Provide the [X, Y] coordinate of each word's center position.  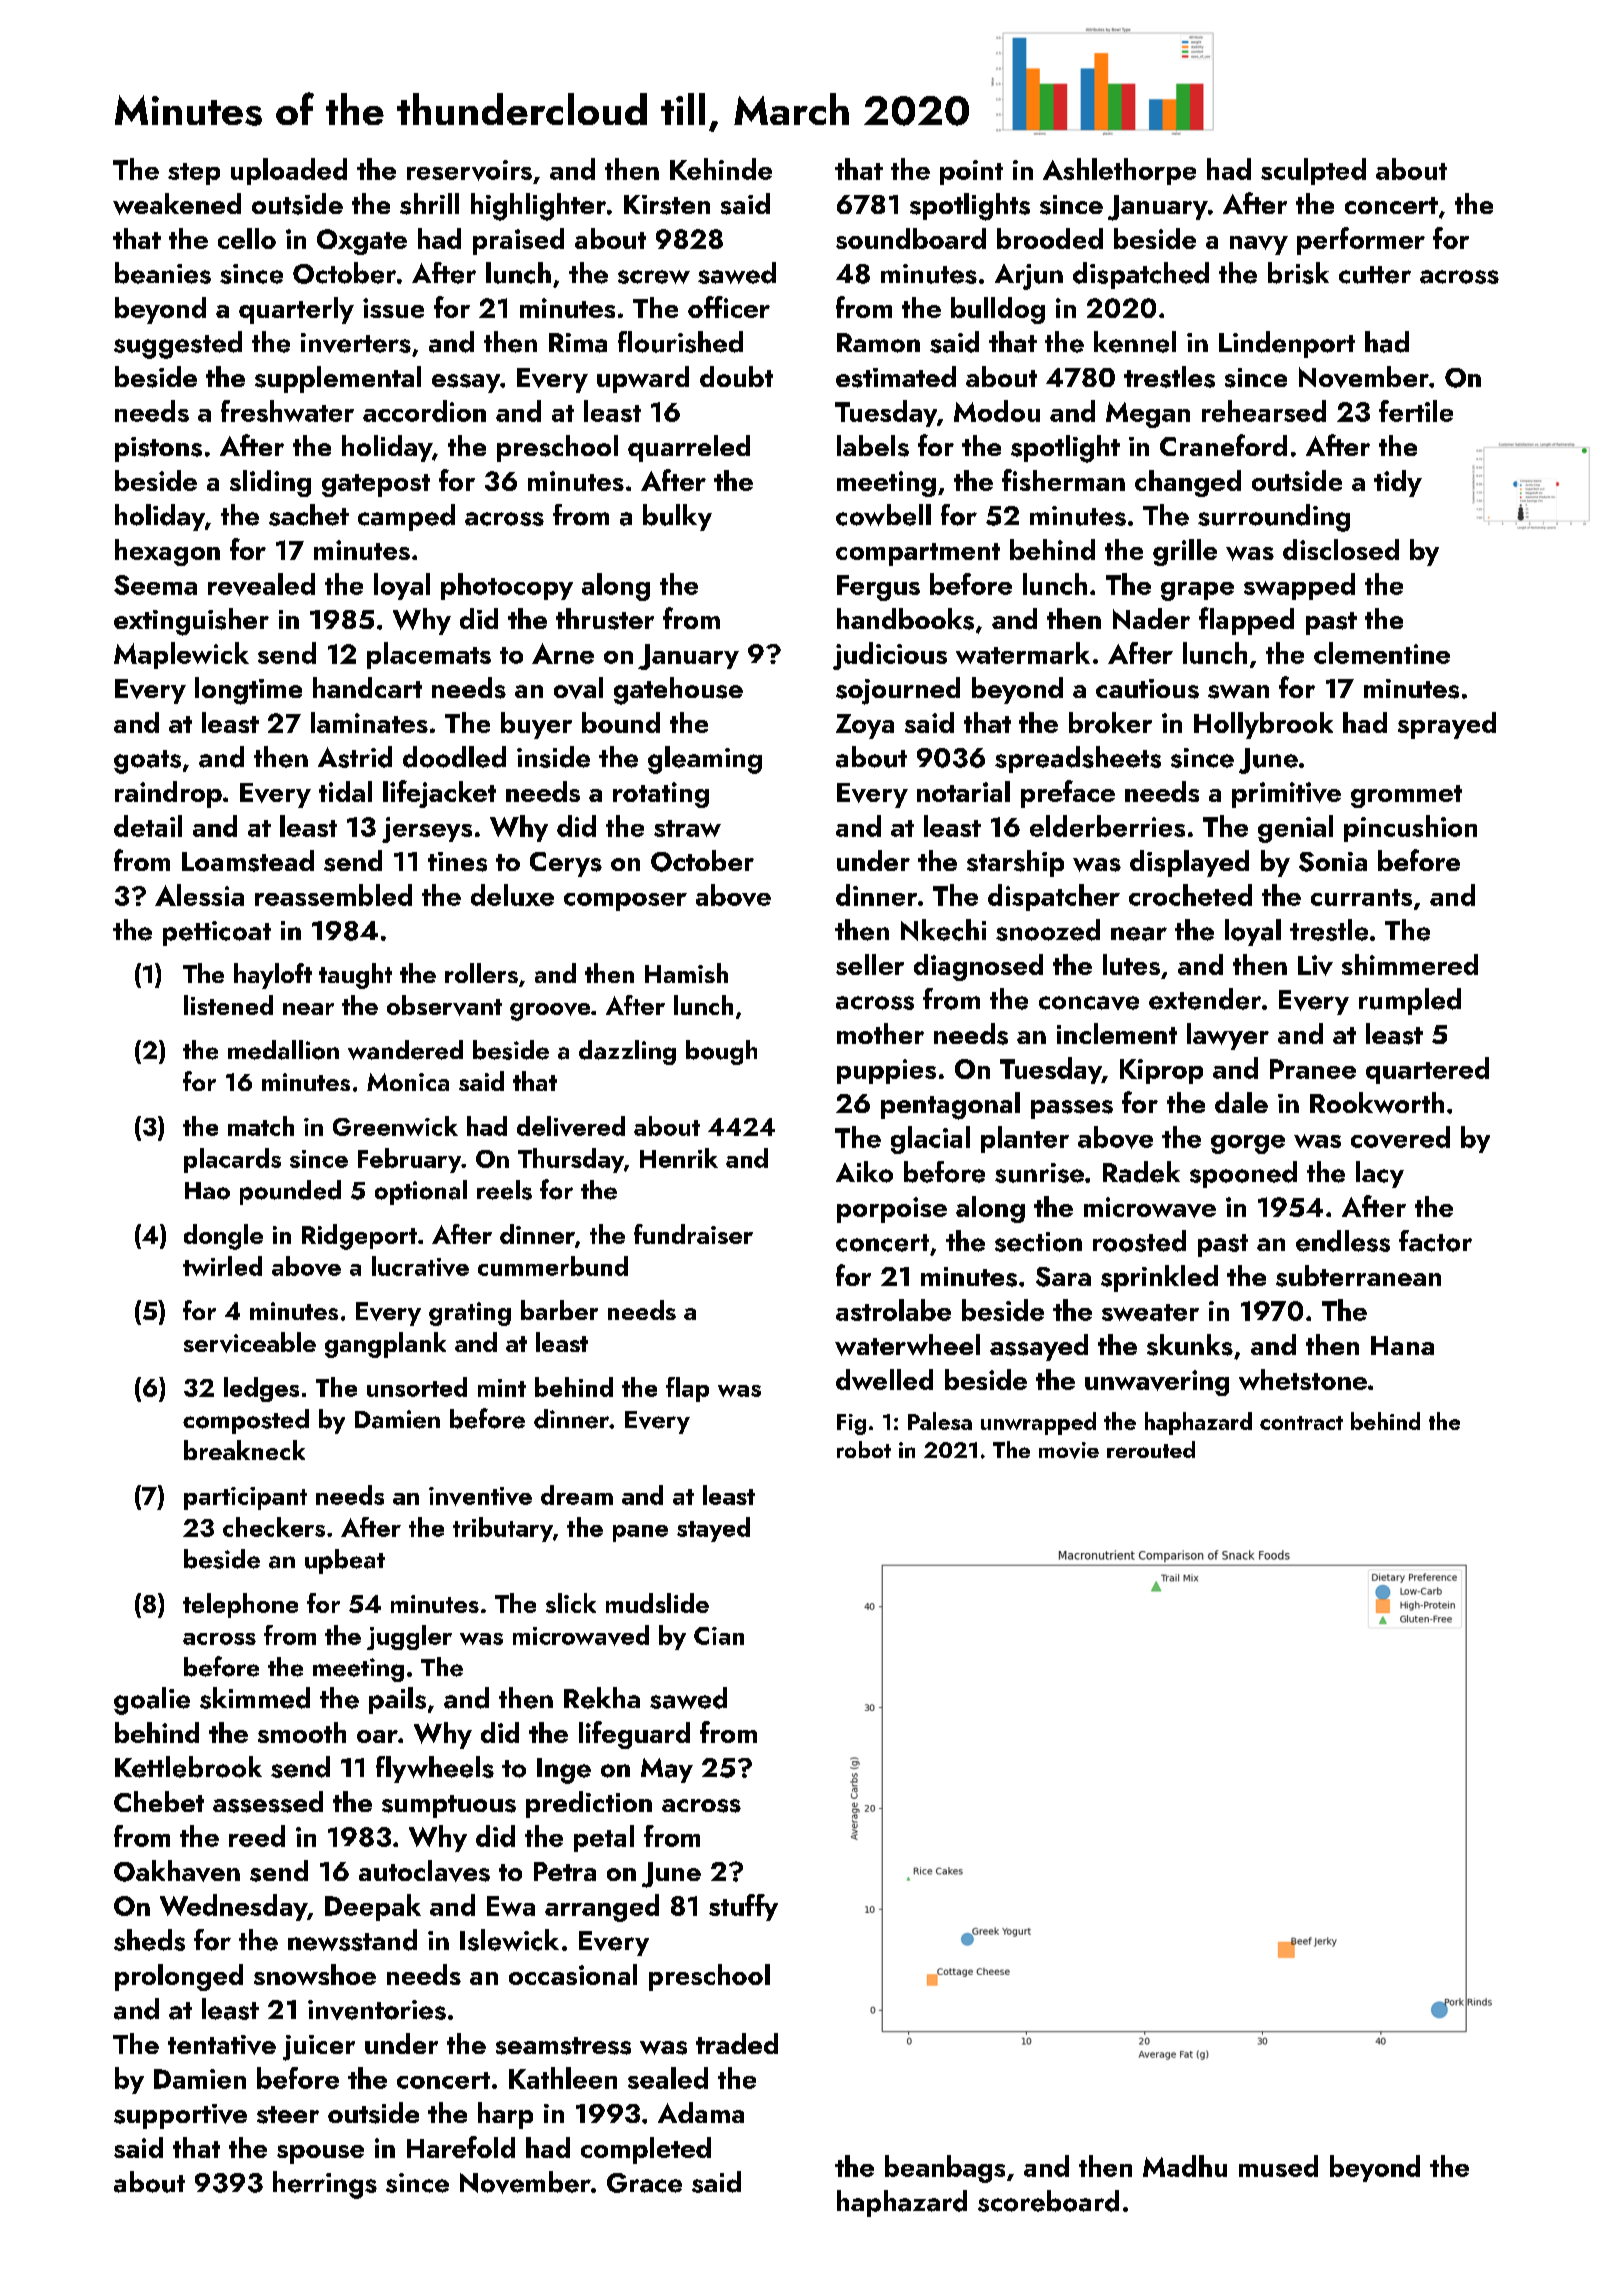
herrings [325, 2185]
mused [1278, 2166]
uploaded [289, 171]
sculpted [1313, 171]
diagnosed [978, 967]
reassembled [333, 895]
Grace [644, 2183]
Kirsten [667, 205]
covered [1400, 1137]
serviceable [250, 1342]
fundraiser [693, 1234]
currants [1361, 897]
